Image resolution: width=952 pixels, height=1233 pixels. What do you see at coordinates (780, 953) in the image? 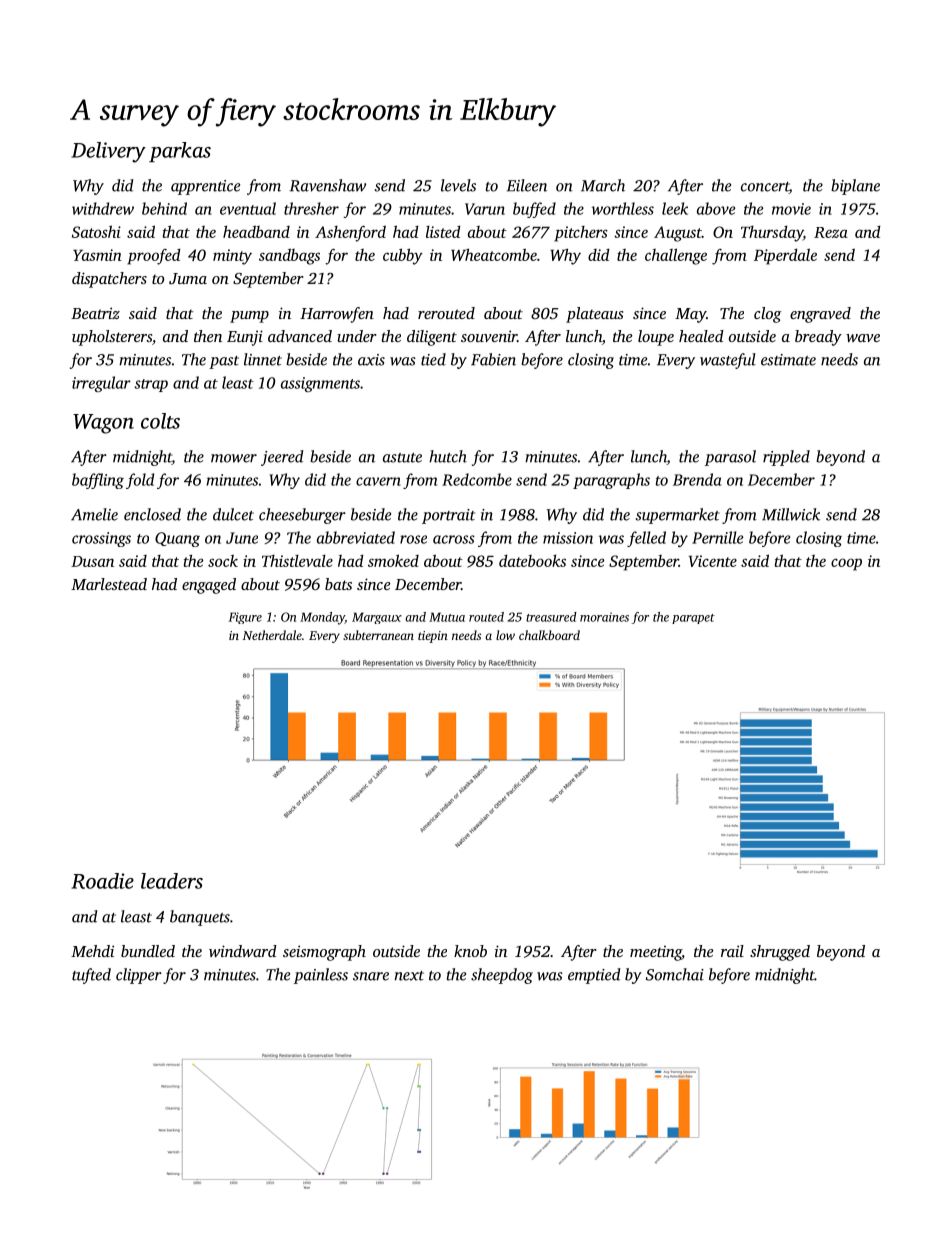
I see `shrugged` at bounding box center [780, 953].
